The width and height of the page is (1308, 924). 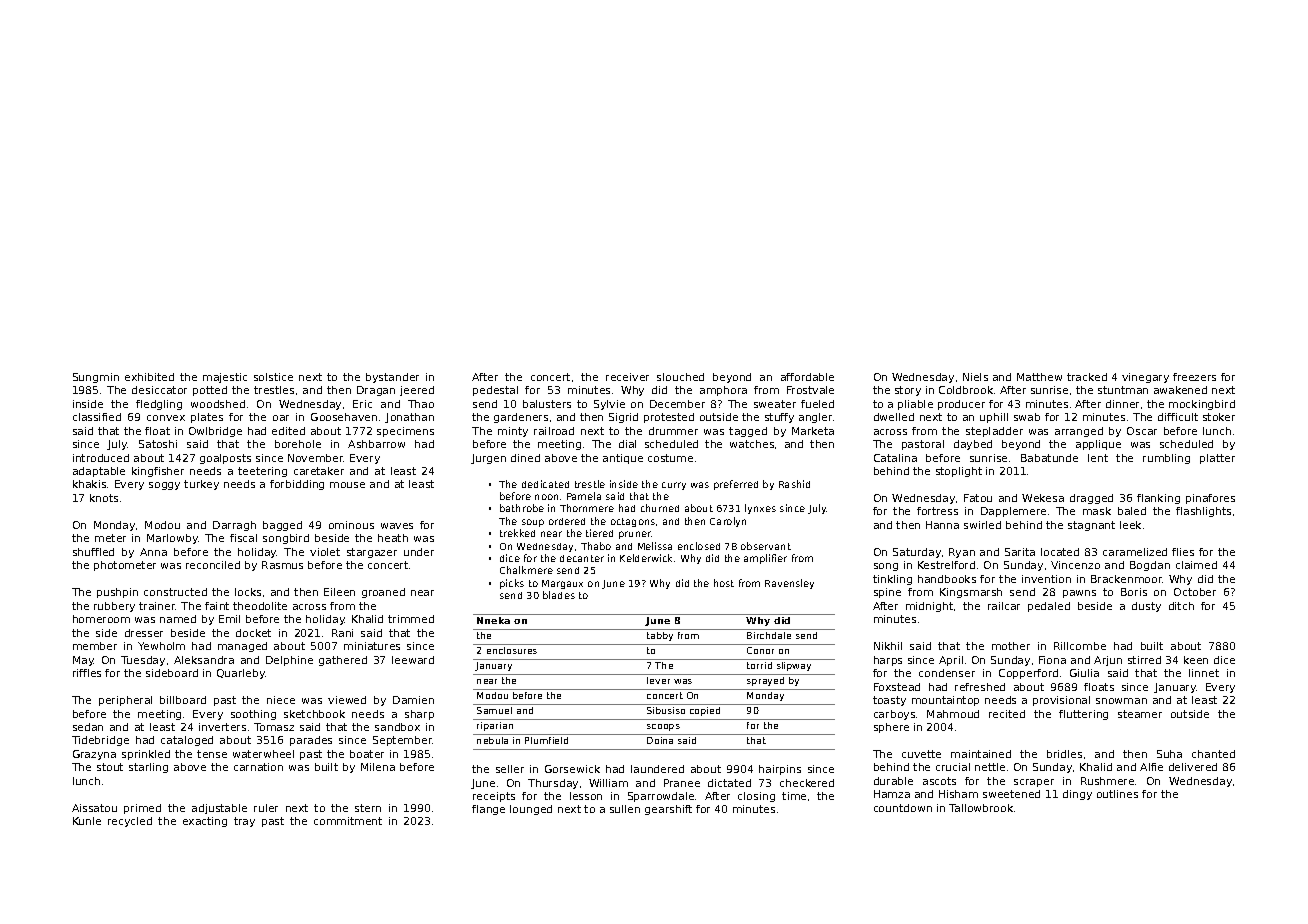 What do you see at coordinates (348, 821) in the page?
I see `commitment` at bounding box center [348, 821].
